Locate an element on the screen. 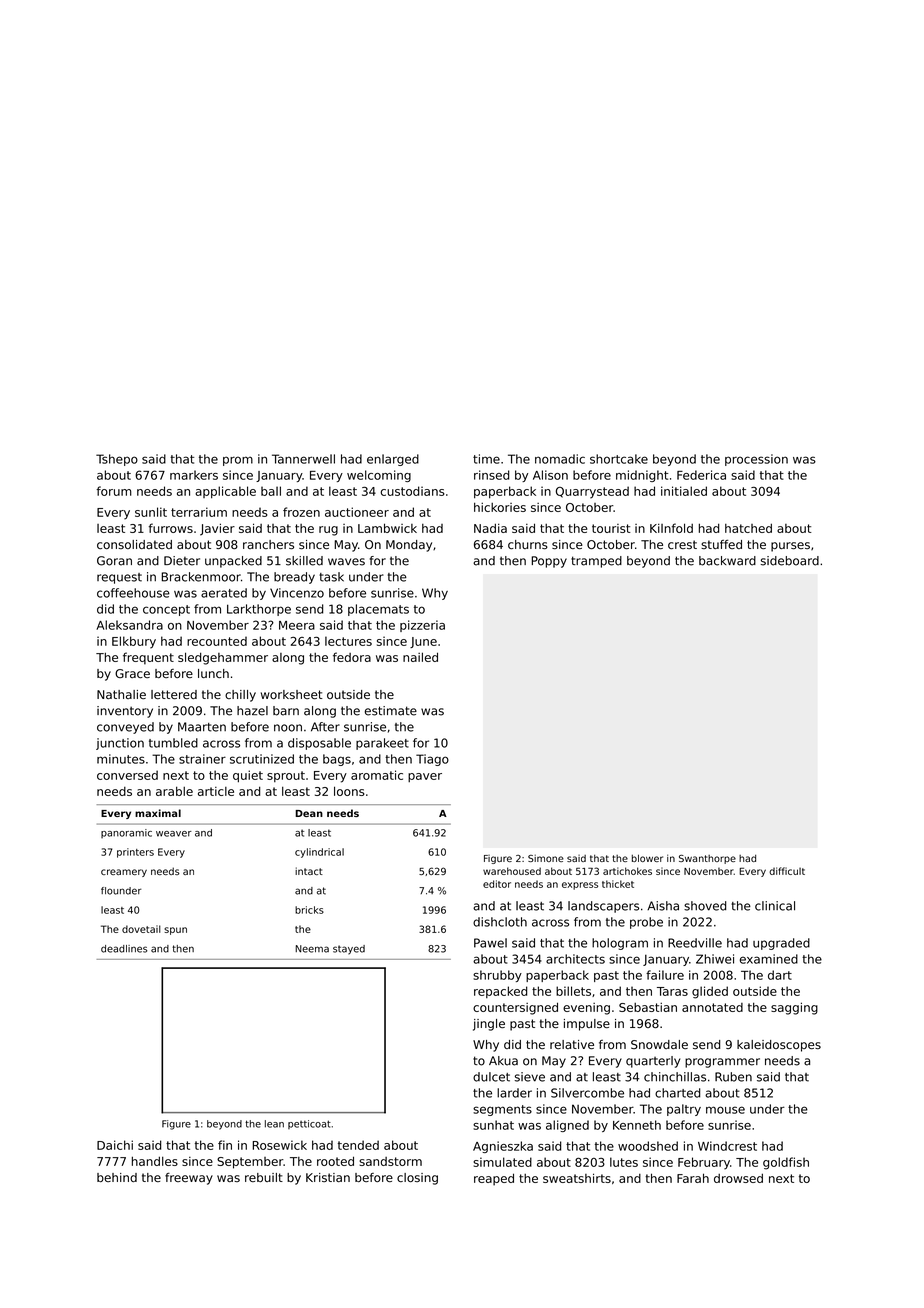 This screenshot has width=924, height=1308. Kristian is located at coordinates (328, 1177).
